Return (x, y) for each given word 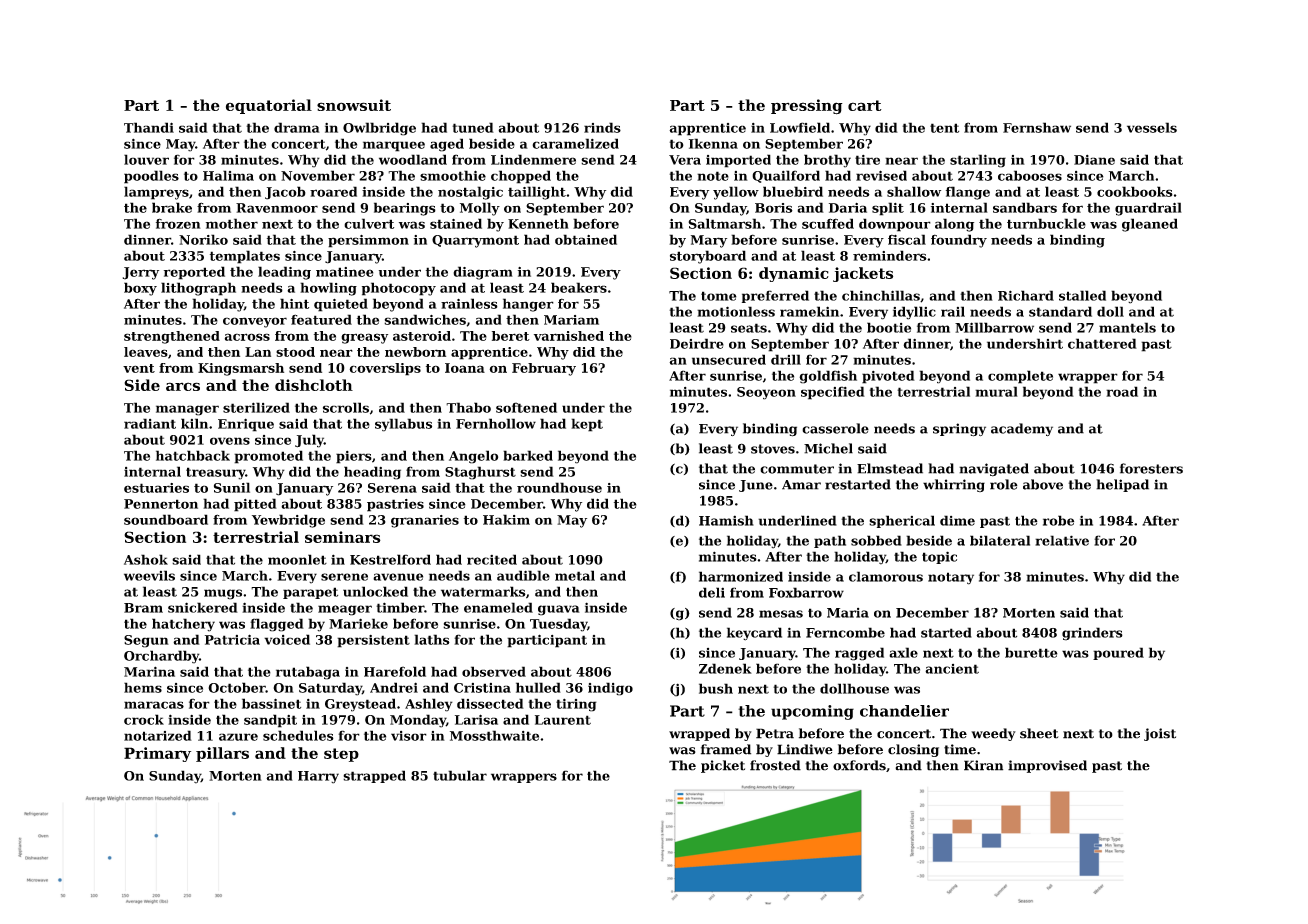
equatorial (269, 106)
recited (492, 559)
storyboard (708, 257)
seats (749, 328)
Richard (1026, 295)
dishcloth (314, 385)
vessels (1152, 127)
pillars (222, 754)
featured (321, 319)
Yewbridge (288, 521)
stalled (1082, 295)
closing (913, 750)
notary (951, 578)
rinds (602, 127)
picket (723, 766)
